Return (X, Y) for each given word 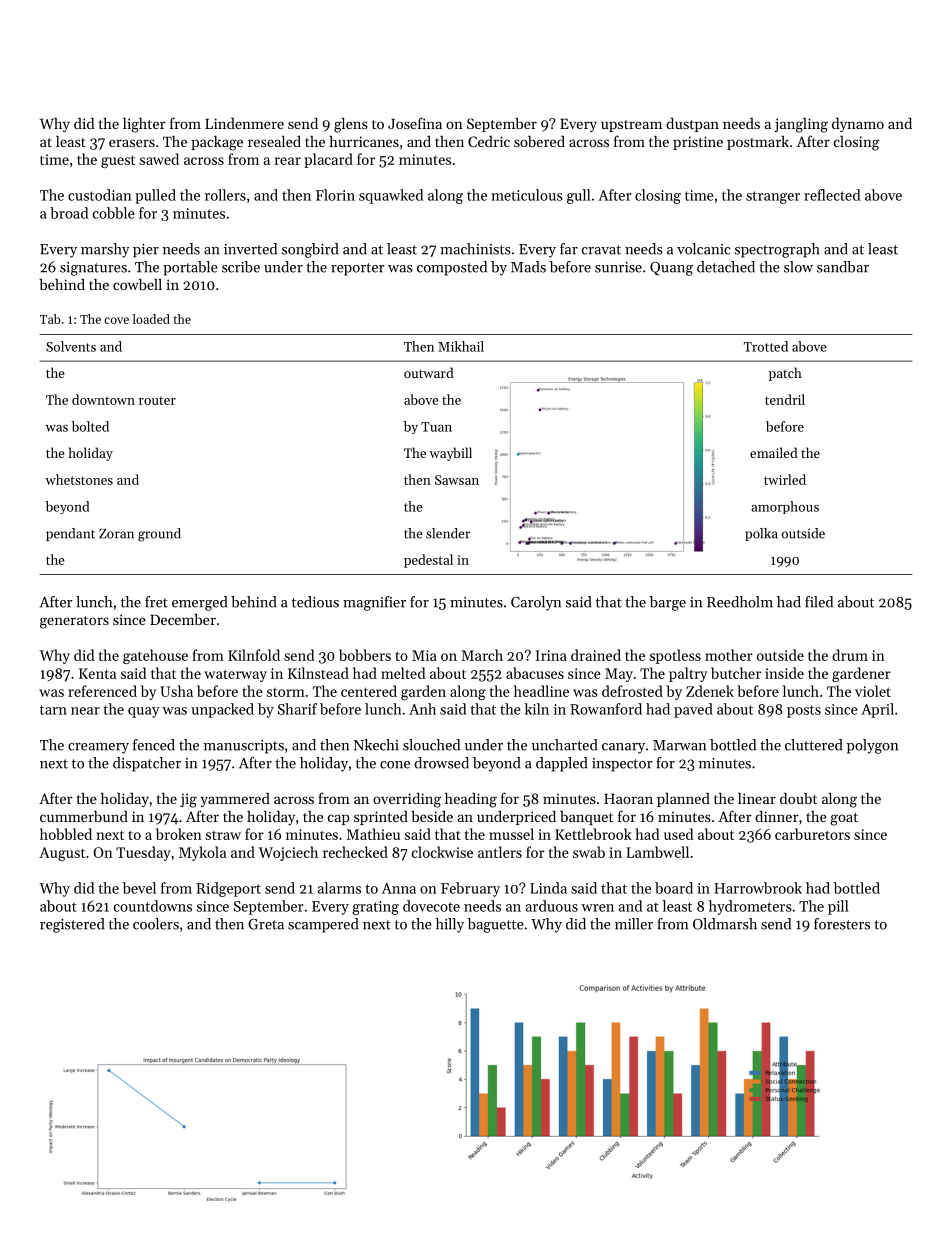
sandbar (843, 267)
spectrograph (777, 250)
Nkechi (376, 745)
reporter (357, 269)
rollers (225, 195)
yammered (235, 800)
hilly (450, 925)
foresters (842, 924)
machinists (475, 249)
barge (667, 603)
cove (116, 320)
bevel (139, 888)
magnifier (374, 603)
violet (873, 691)
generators (74, 622)
